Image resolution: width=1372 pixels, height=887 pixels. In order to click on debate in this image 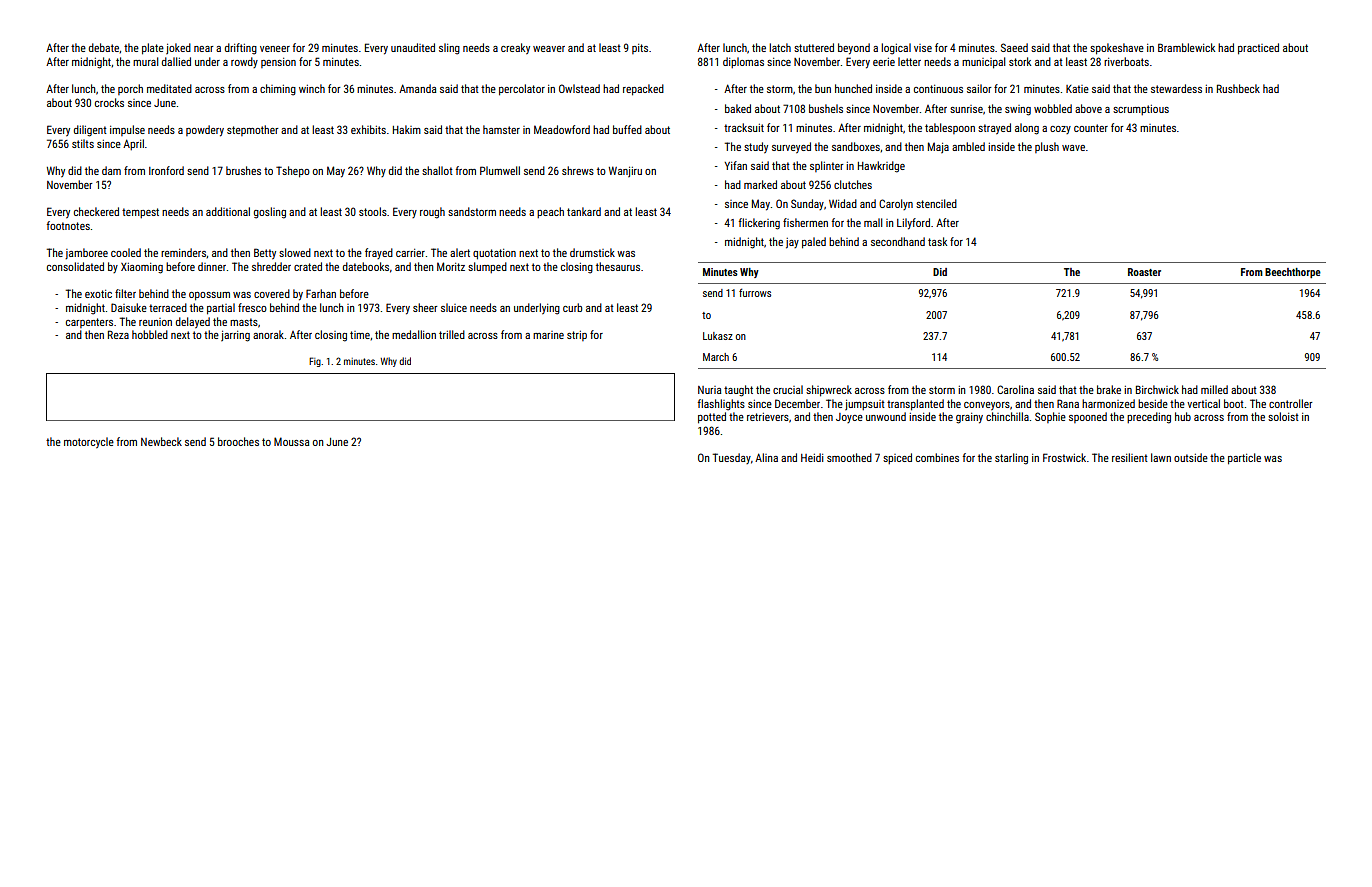, I will do `click(104, 47)`.
